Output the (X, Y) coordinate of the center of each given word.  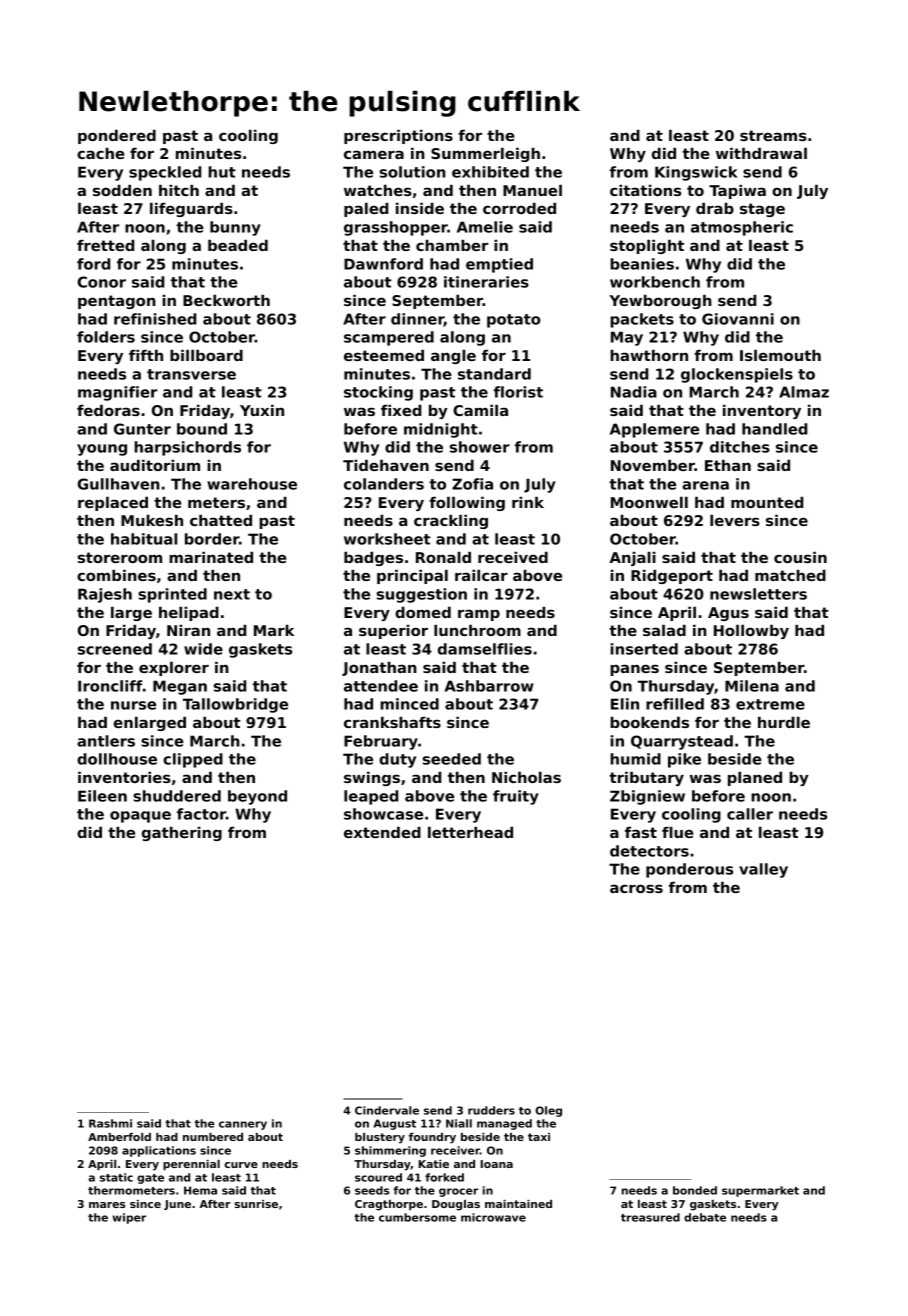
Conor (102, 282)
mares (107, 1205)
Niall (459, 1123)
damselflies (485, 649)
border (212, 539)
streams (773, 135)
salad (664, 630)
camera (374, 154)
